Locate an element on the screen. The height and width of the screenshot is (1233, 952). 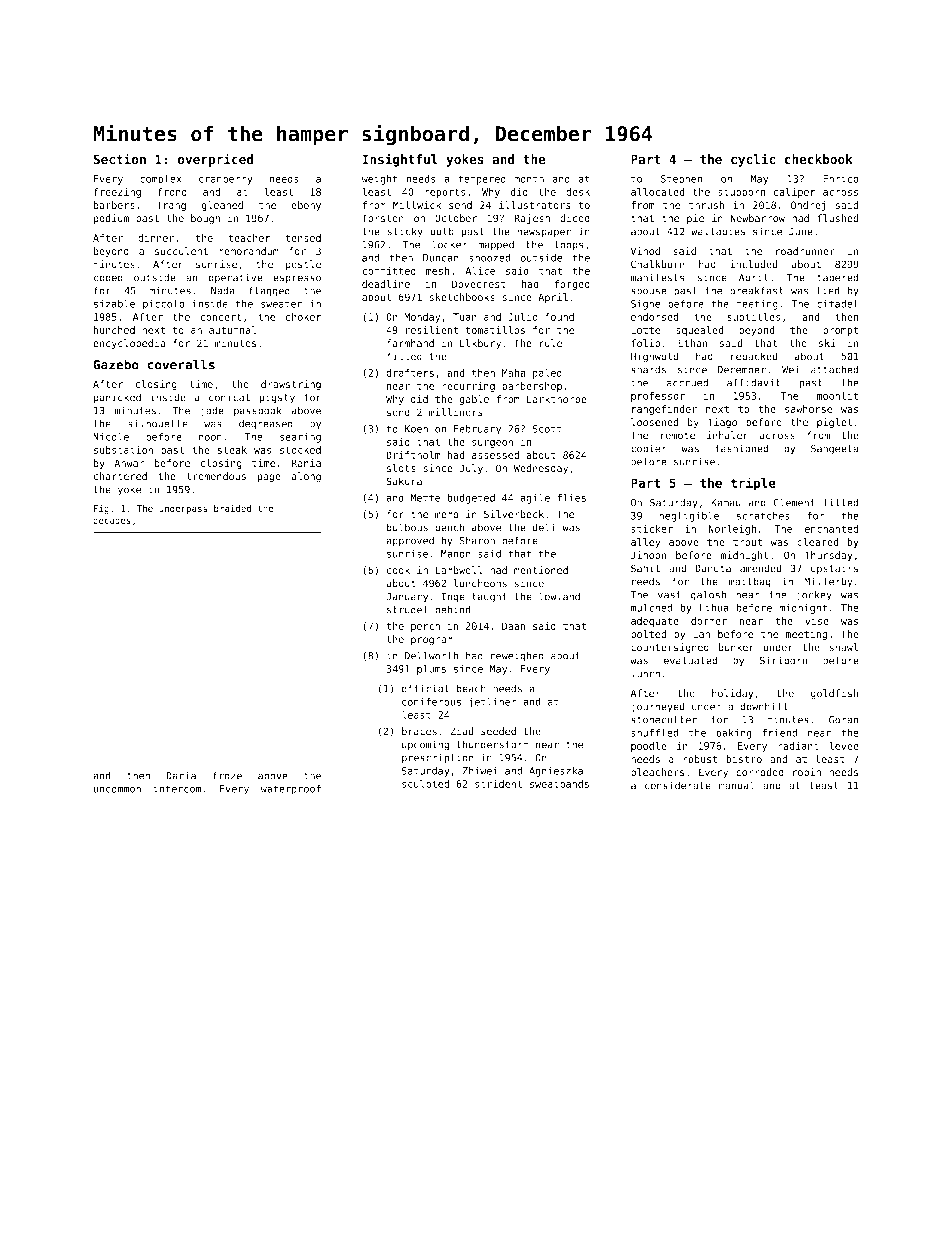
Lambwell is located at coordinates (459, 570).
